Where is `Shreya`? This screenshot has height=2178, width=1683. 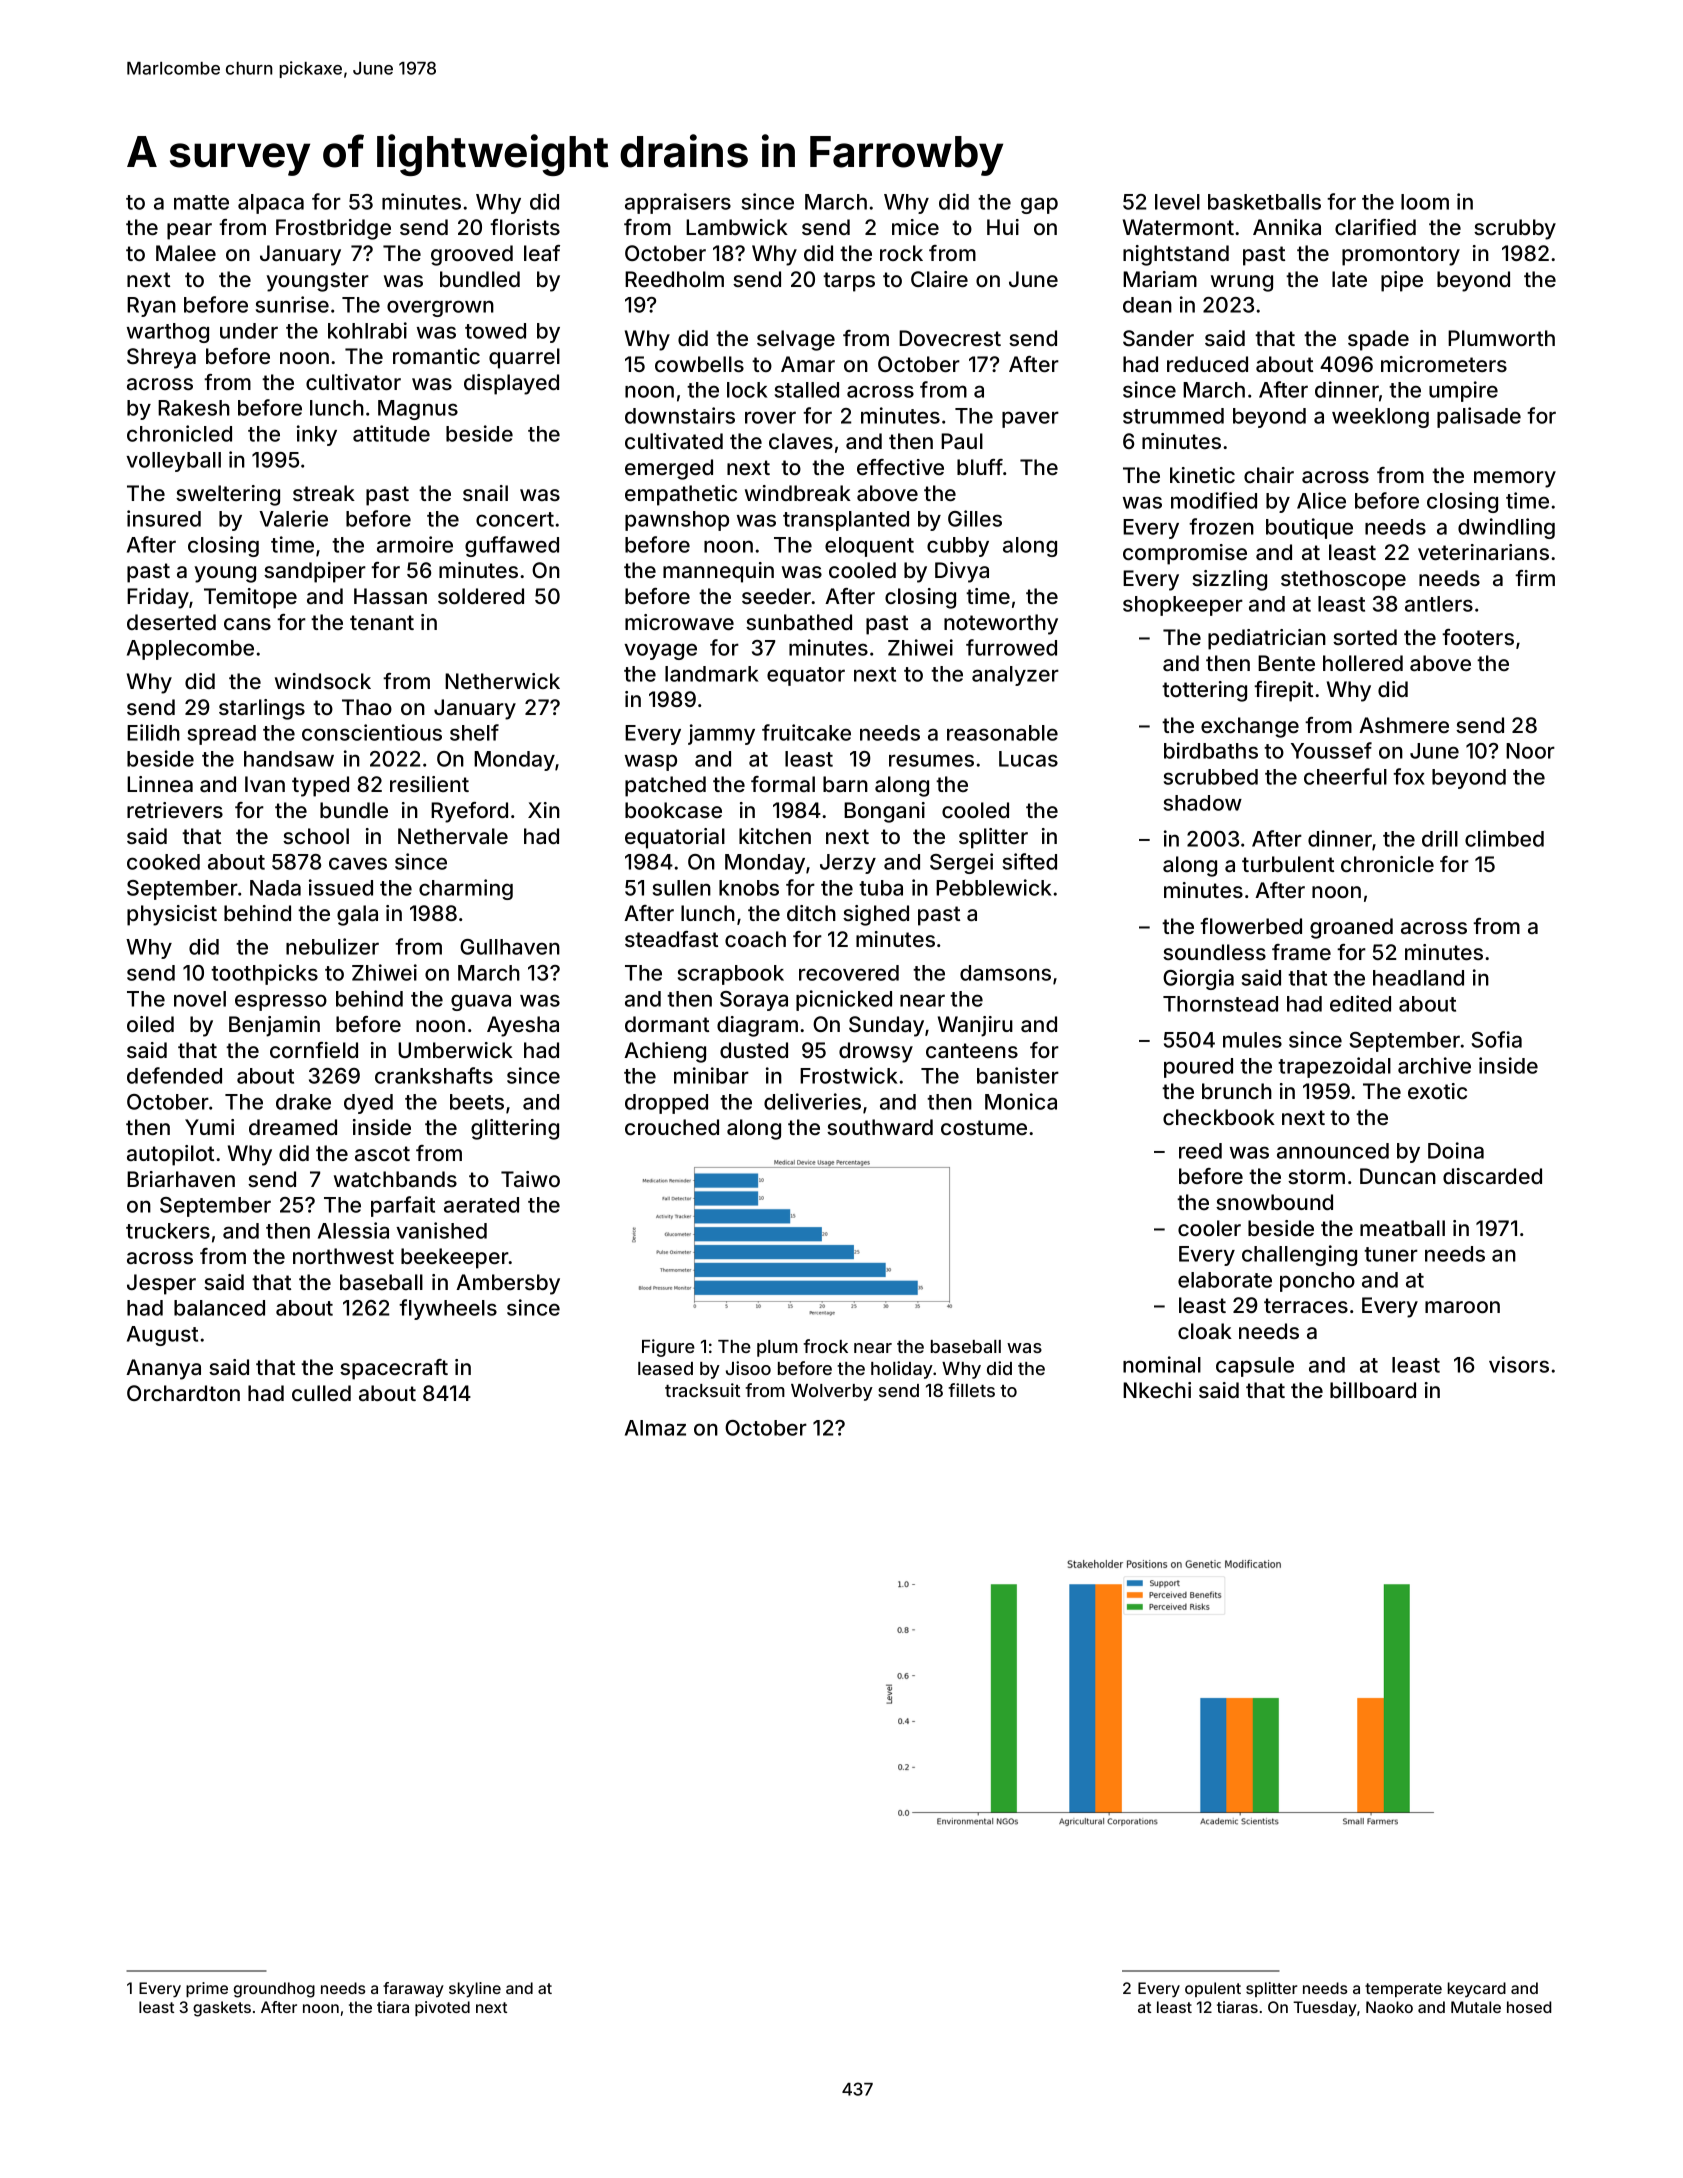 Shreya is located at coordinates (161, 358).
